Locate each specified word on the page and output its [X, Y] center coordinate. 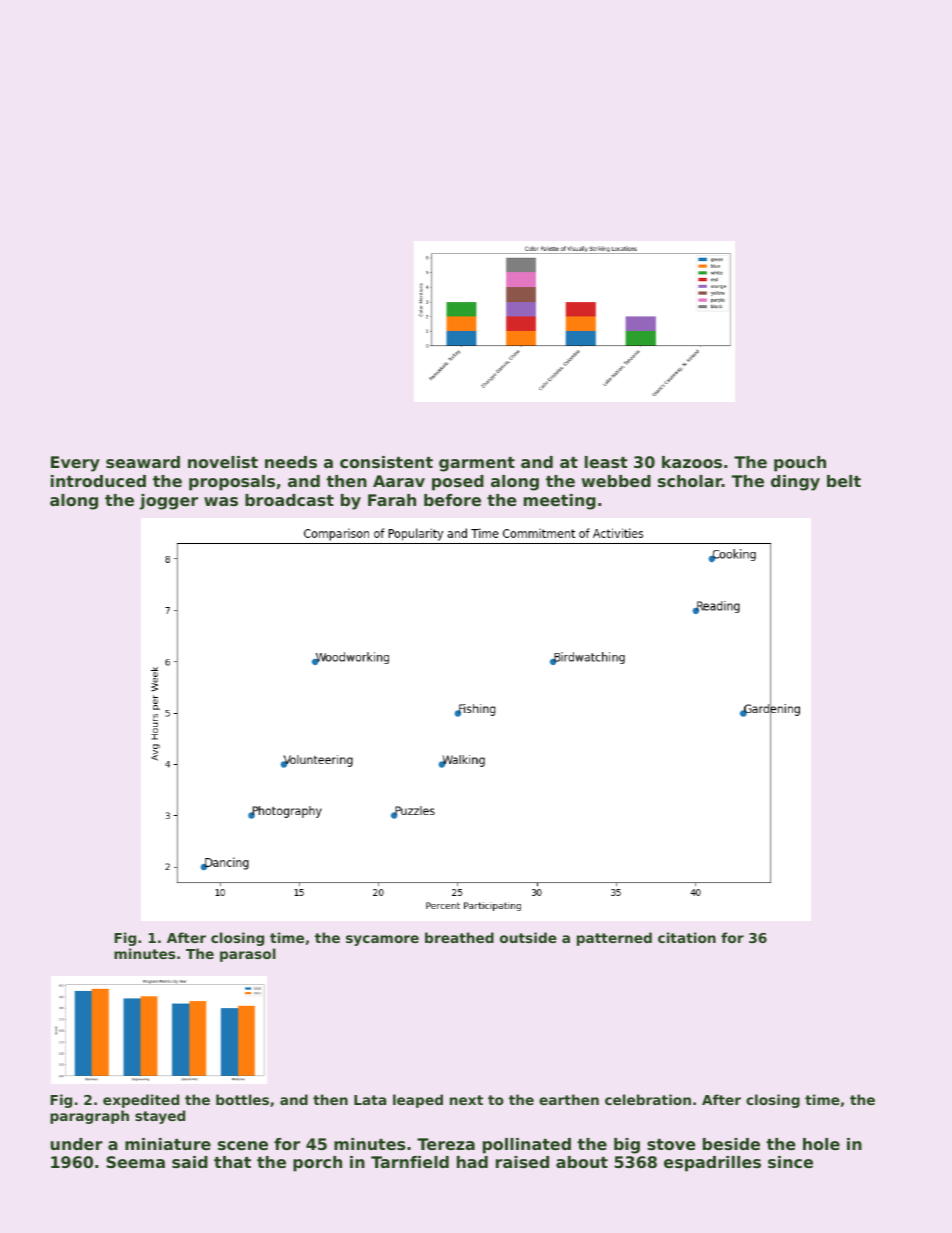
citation [687, 937]
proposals [232, 483]
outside [528, 937]
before [452, 500]
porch [317, 1164]
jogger [168, 502]
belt [844, 481]
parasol [248, 955]
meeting [560, 502]
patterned [614, 939]
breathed [459, 937]
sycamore [382, 940]
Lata [370, 1100]
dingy [795, 483]
